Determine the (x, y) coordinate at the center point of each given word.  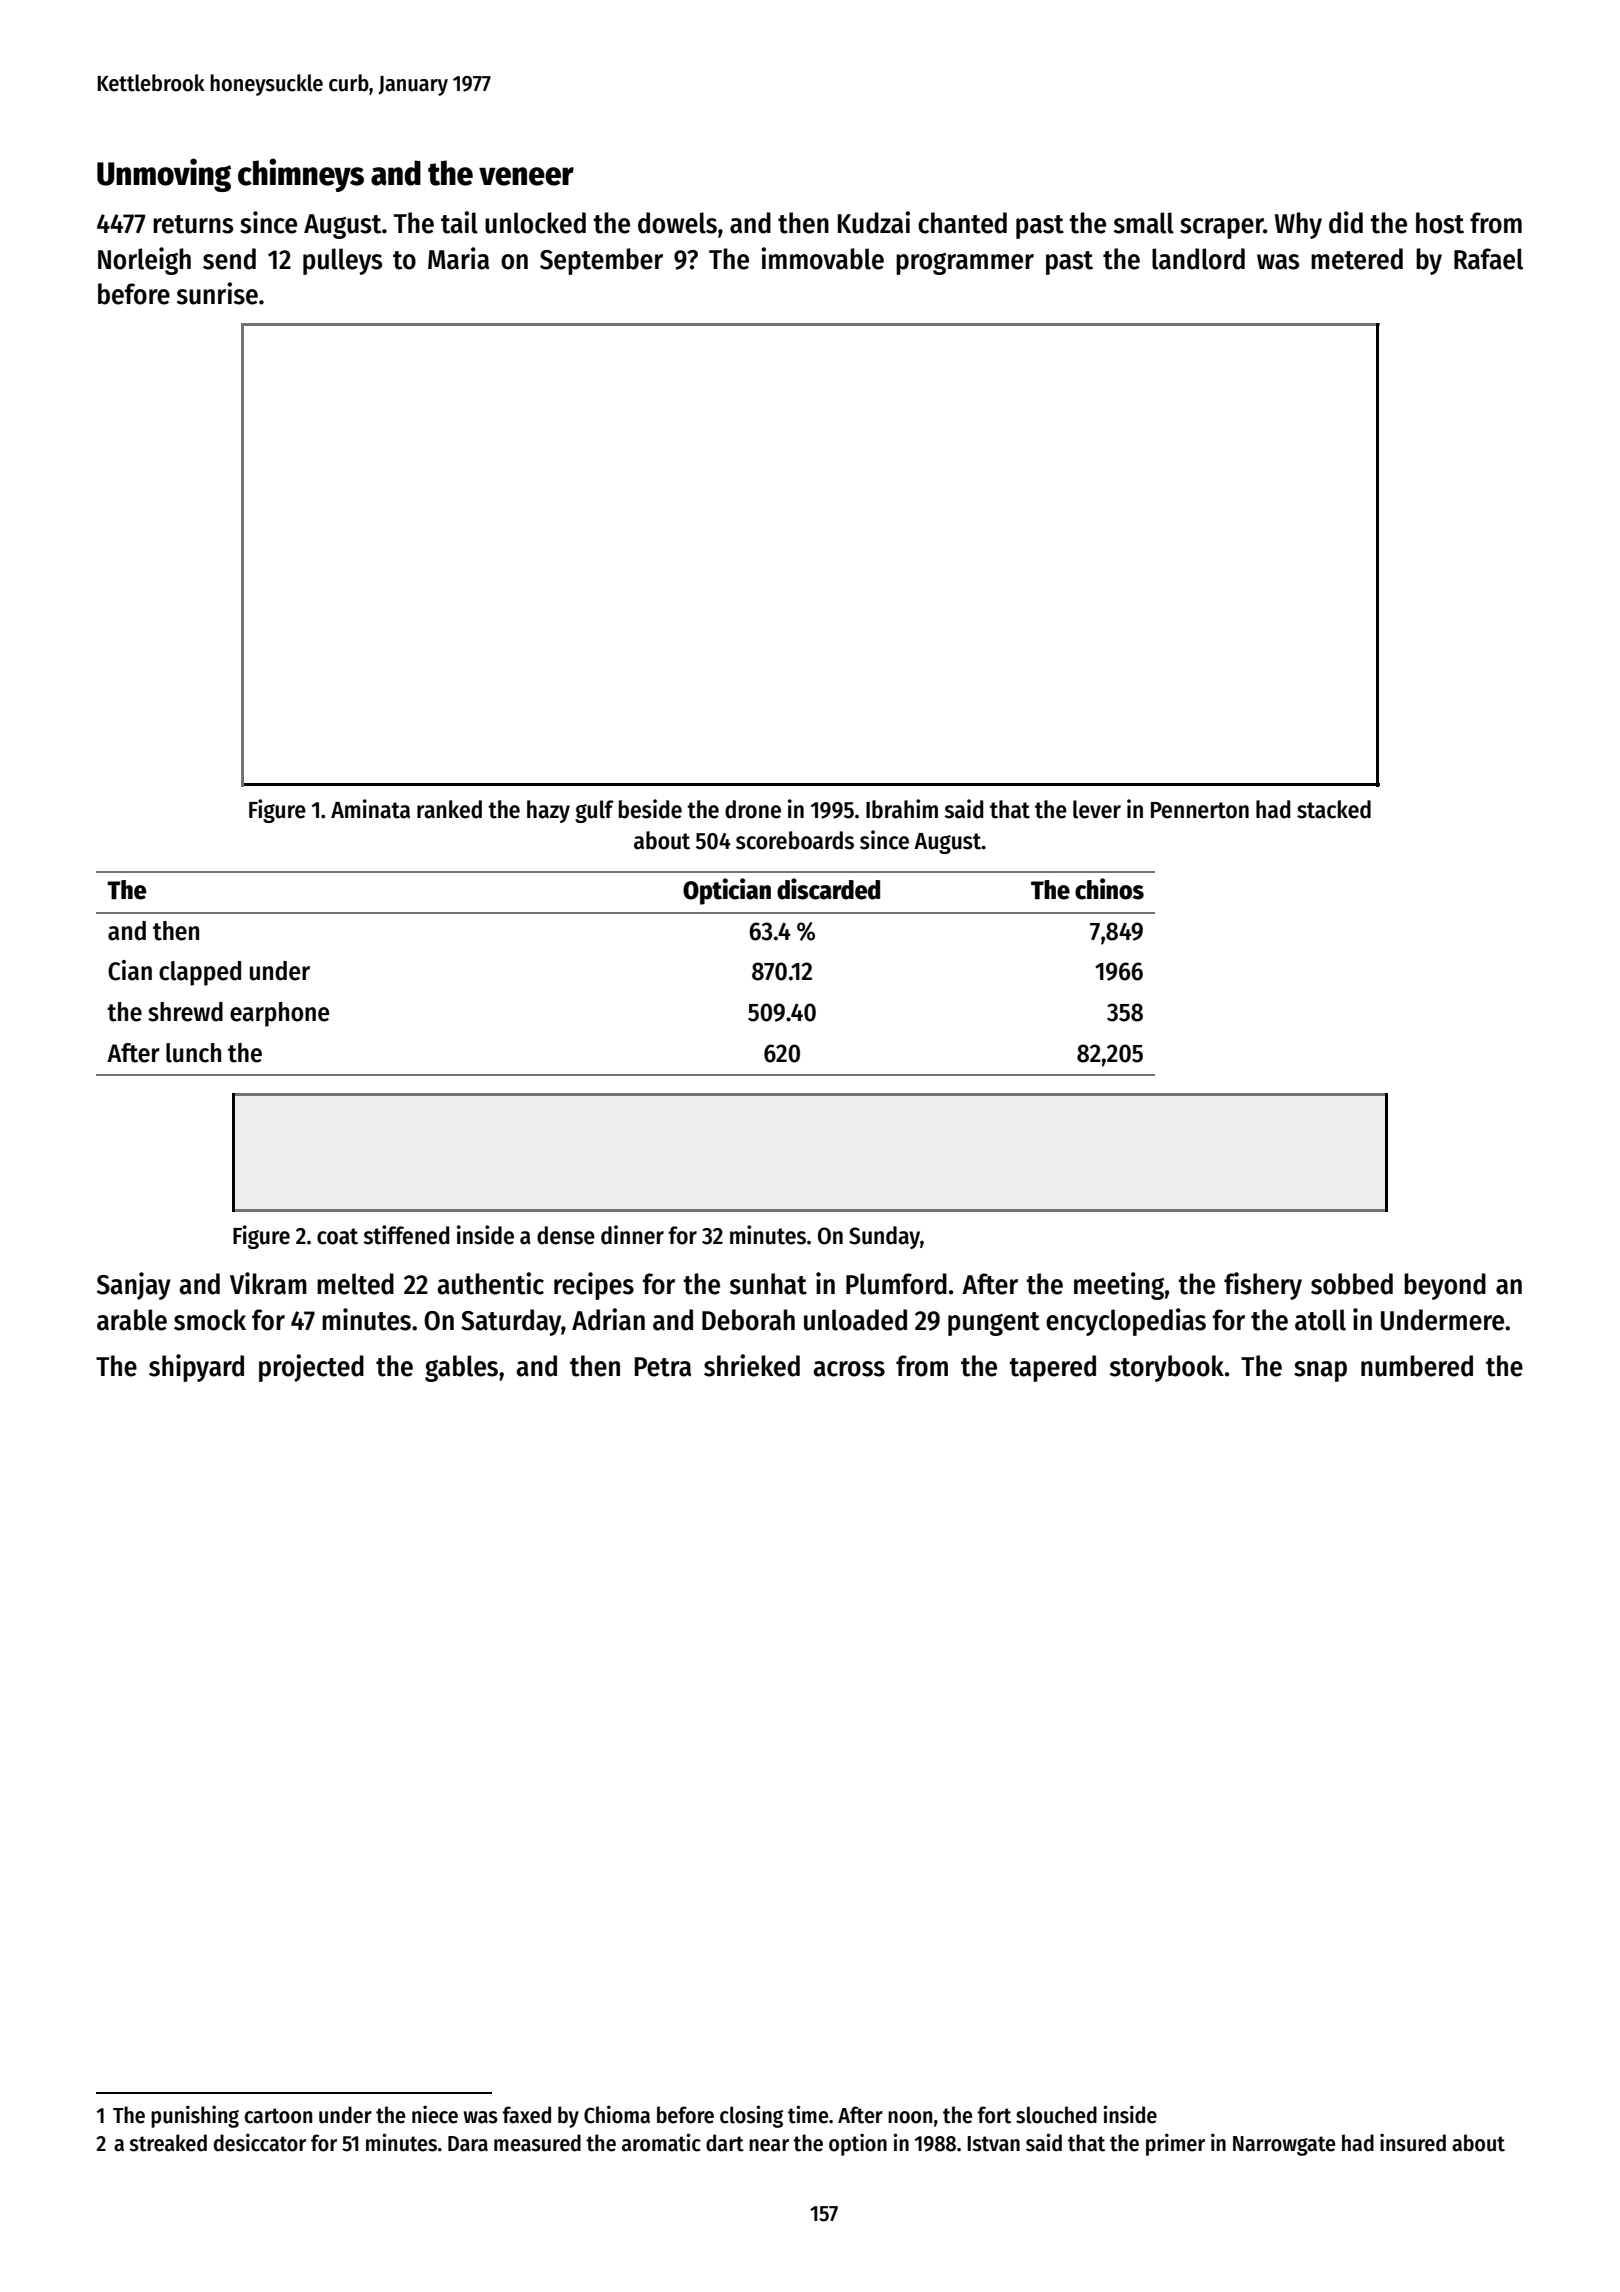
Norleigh (144, 261)
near (769, 2145)
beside (650, 809)
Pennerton (1200, 810)
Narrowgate (1284, 2146)
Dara (468, 2144)
